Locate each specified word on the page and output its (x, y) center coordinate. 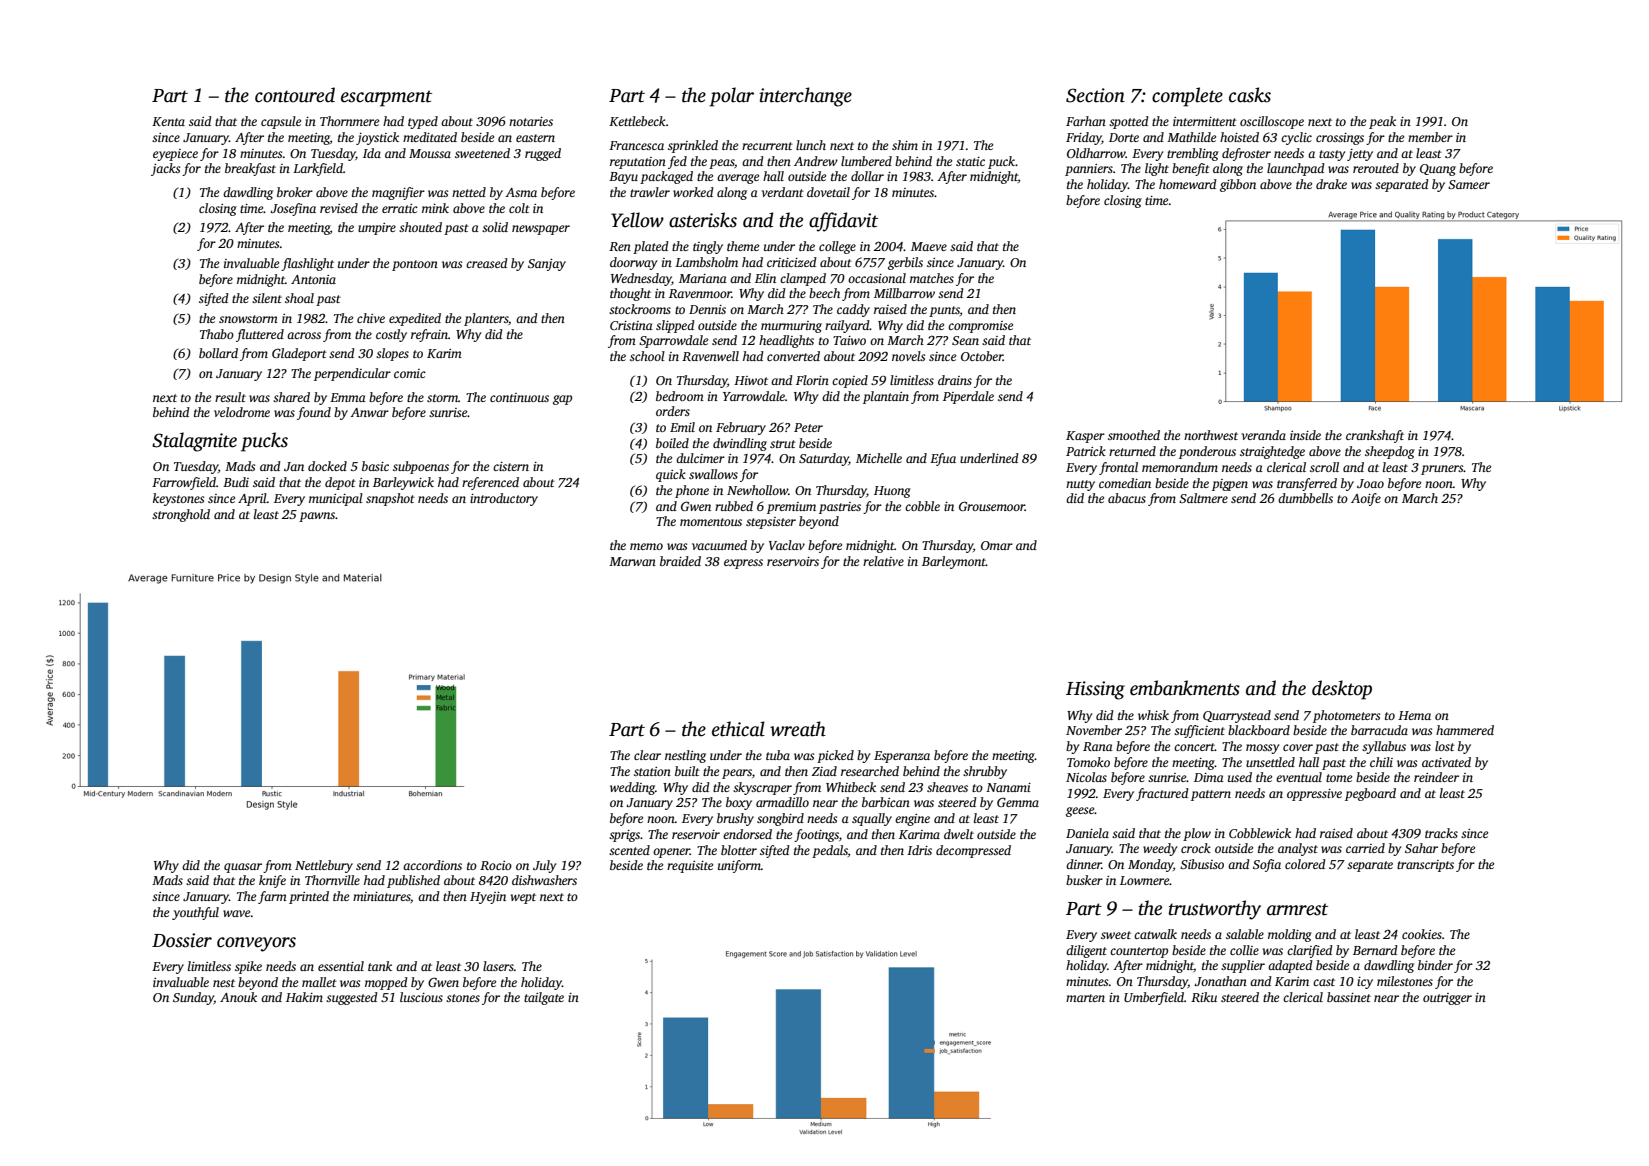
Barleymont (954, 562)
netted (469, 192)
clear (647, 755)
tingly (708, 247)
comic (410, 373)
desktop (1342, 690)
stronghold (181, 515)
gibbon (1238, 185)
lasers (498, 966)
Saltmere (1203, 498)
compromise (980, 327)
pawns (317, 517)
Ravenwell (710, 356)
